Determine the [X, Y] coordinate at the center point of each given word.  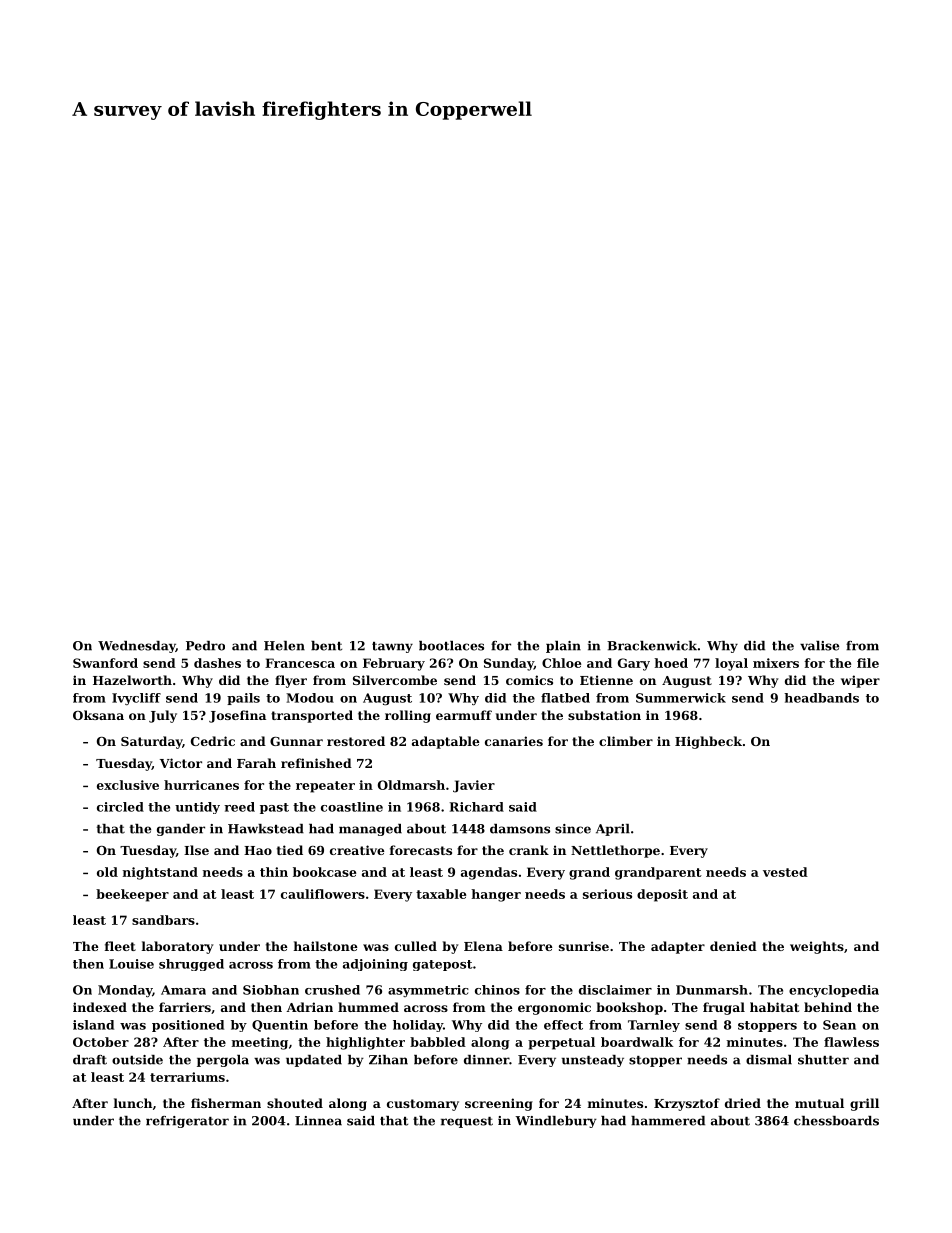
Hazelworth [132, 680]
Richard [477, 807]
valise [819, 646]
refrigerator [187, 1122]
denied [733, 946]
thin [274, 872]
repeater [325, 787]
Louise [131, 964]
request [467, 1122]
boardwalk [637, 1042]
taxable [441, 894]
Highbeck [708, 742]
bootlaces [451, 646]
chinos [497, 990]
